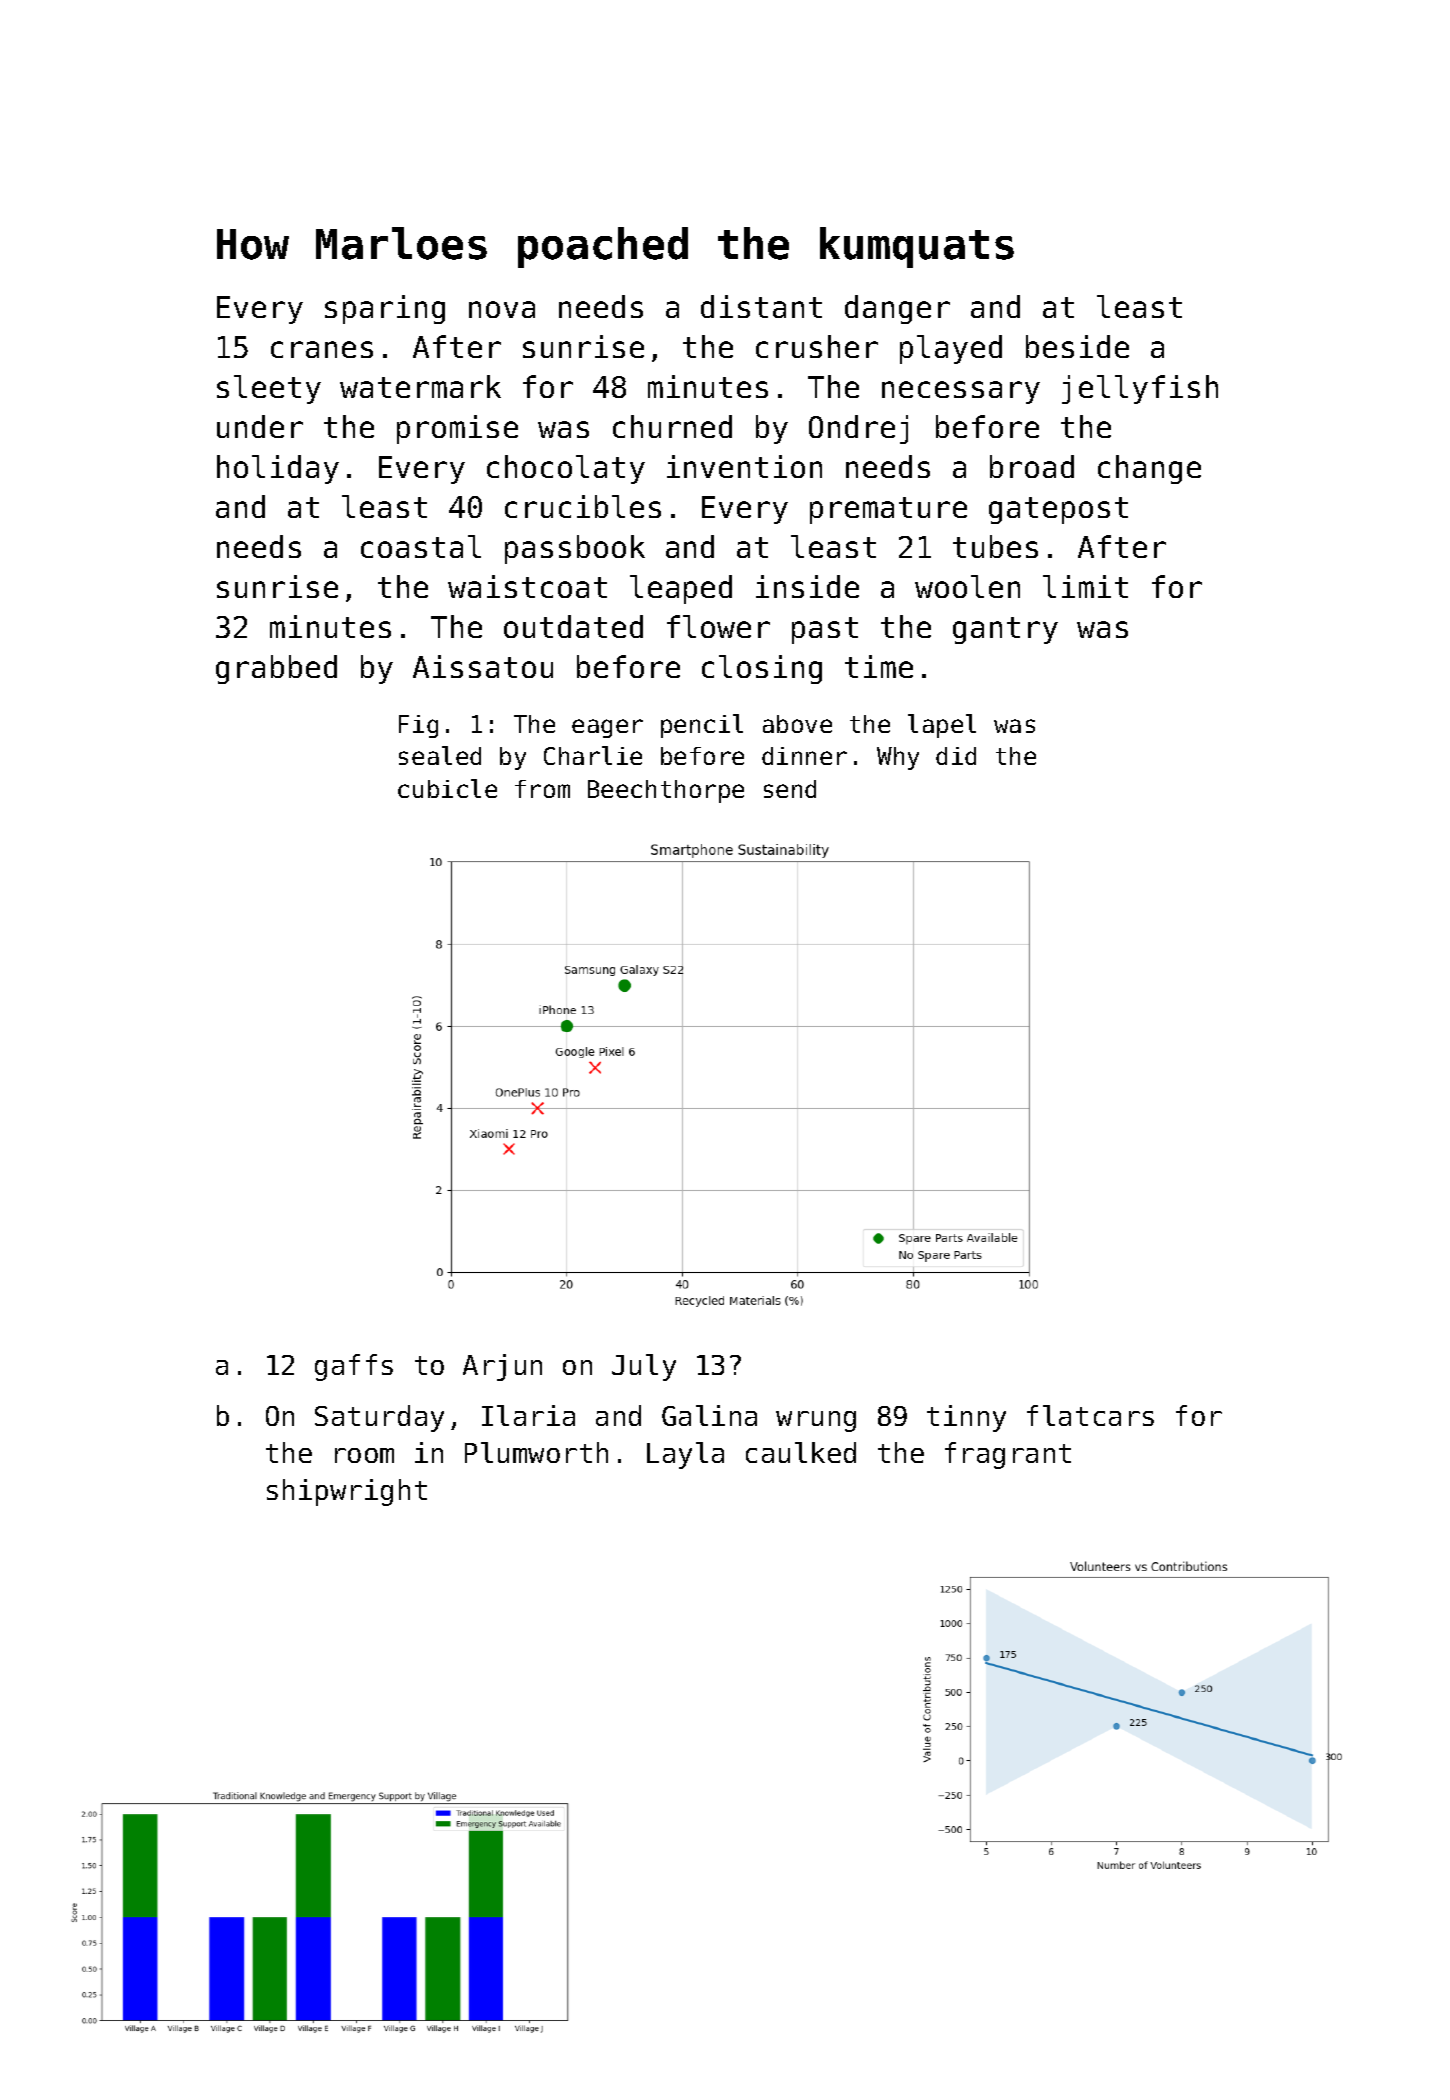 Image resolution: width=1450 pixels, height=2100 pixels. What do you see at coordinates (447, 788) in the screenshot?
I see `cubicle` at bounding box center [447, 788].
